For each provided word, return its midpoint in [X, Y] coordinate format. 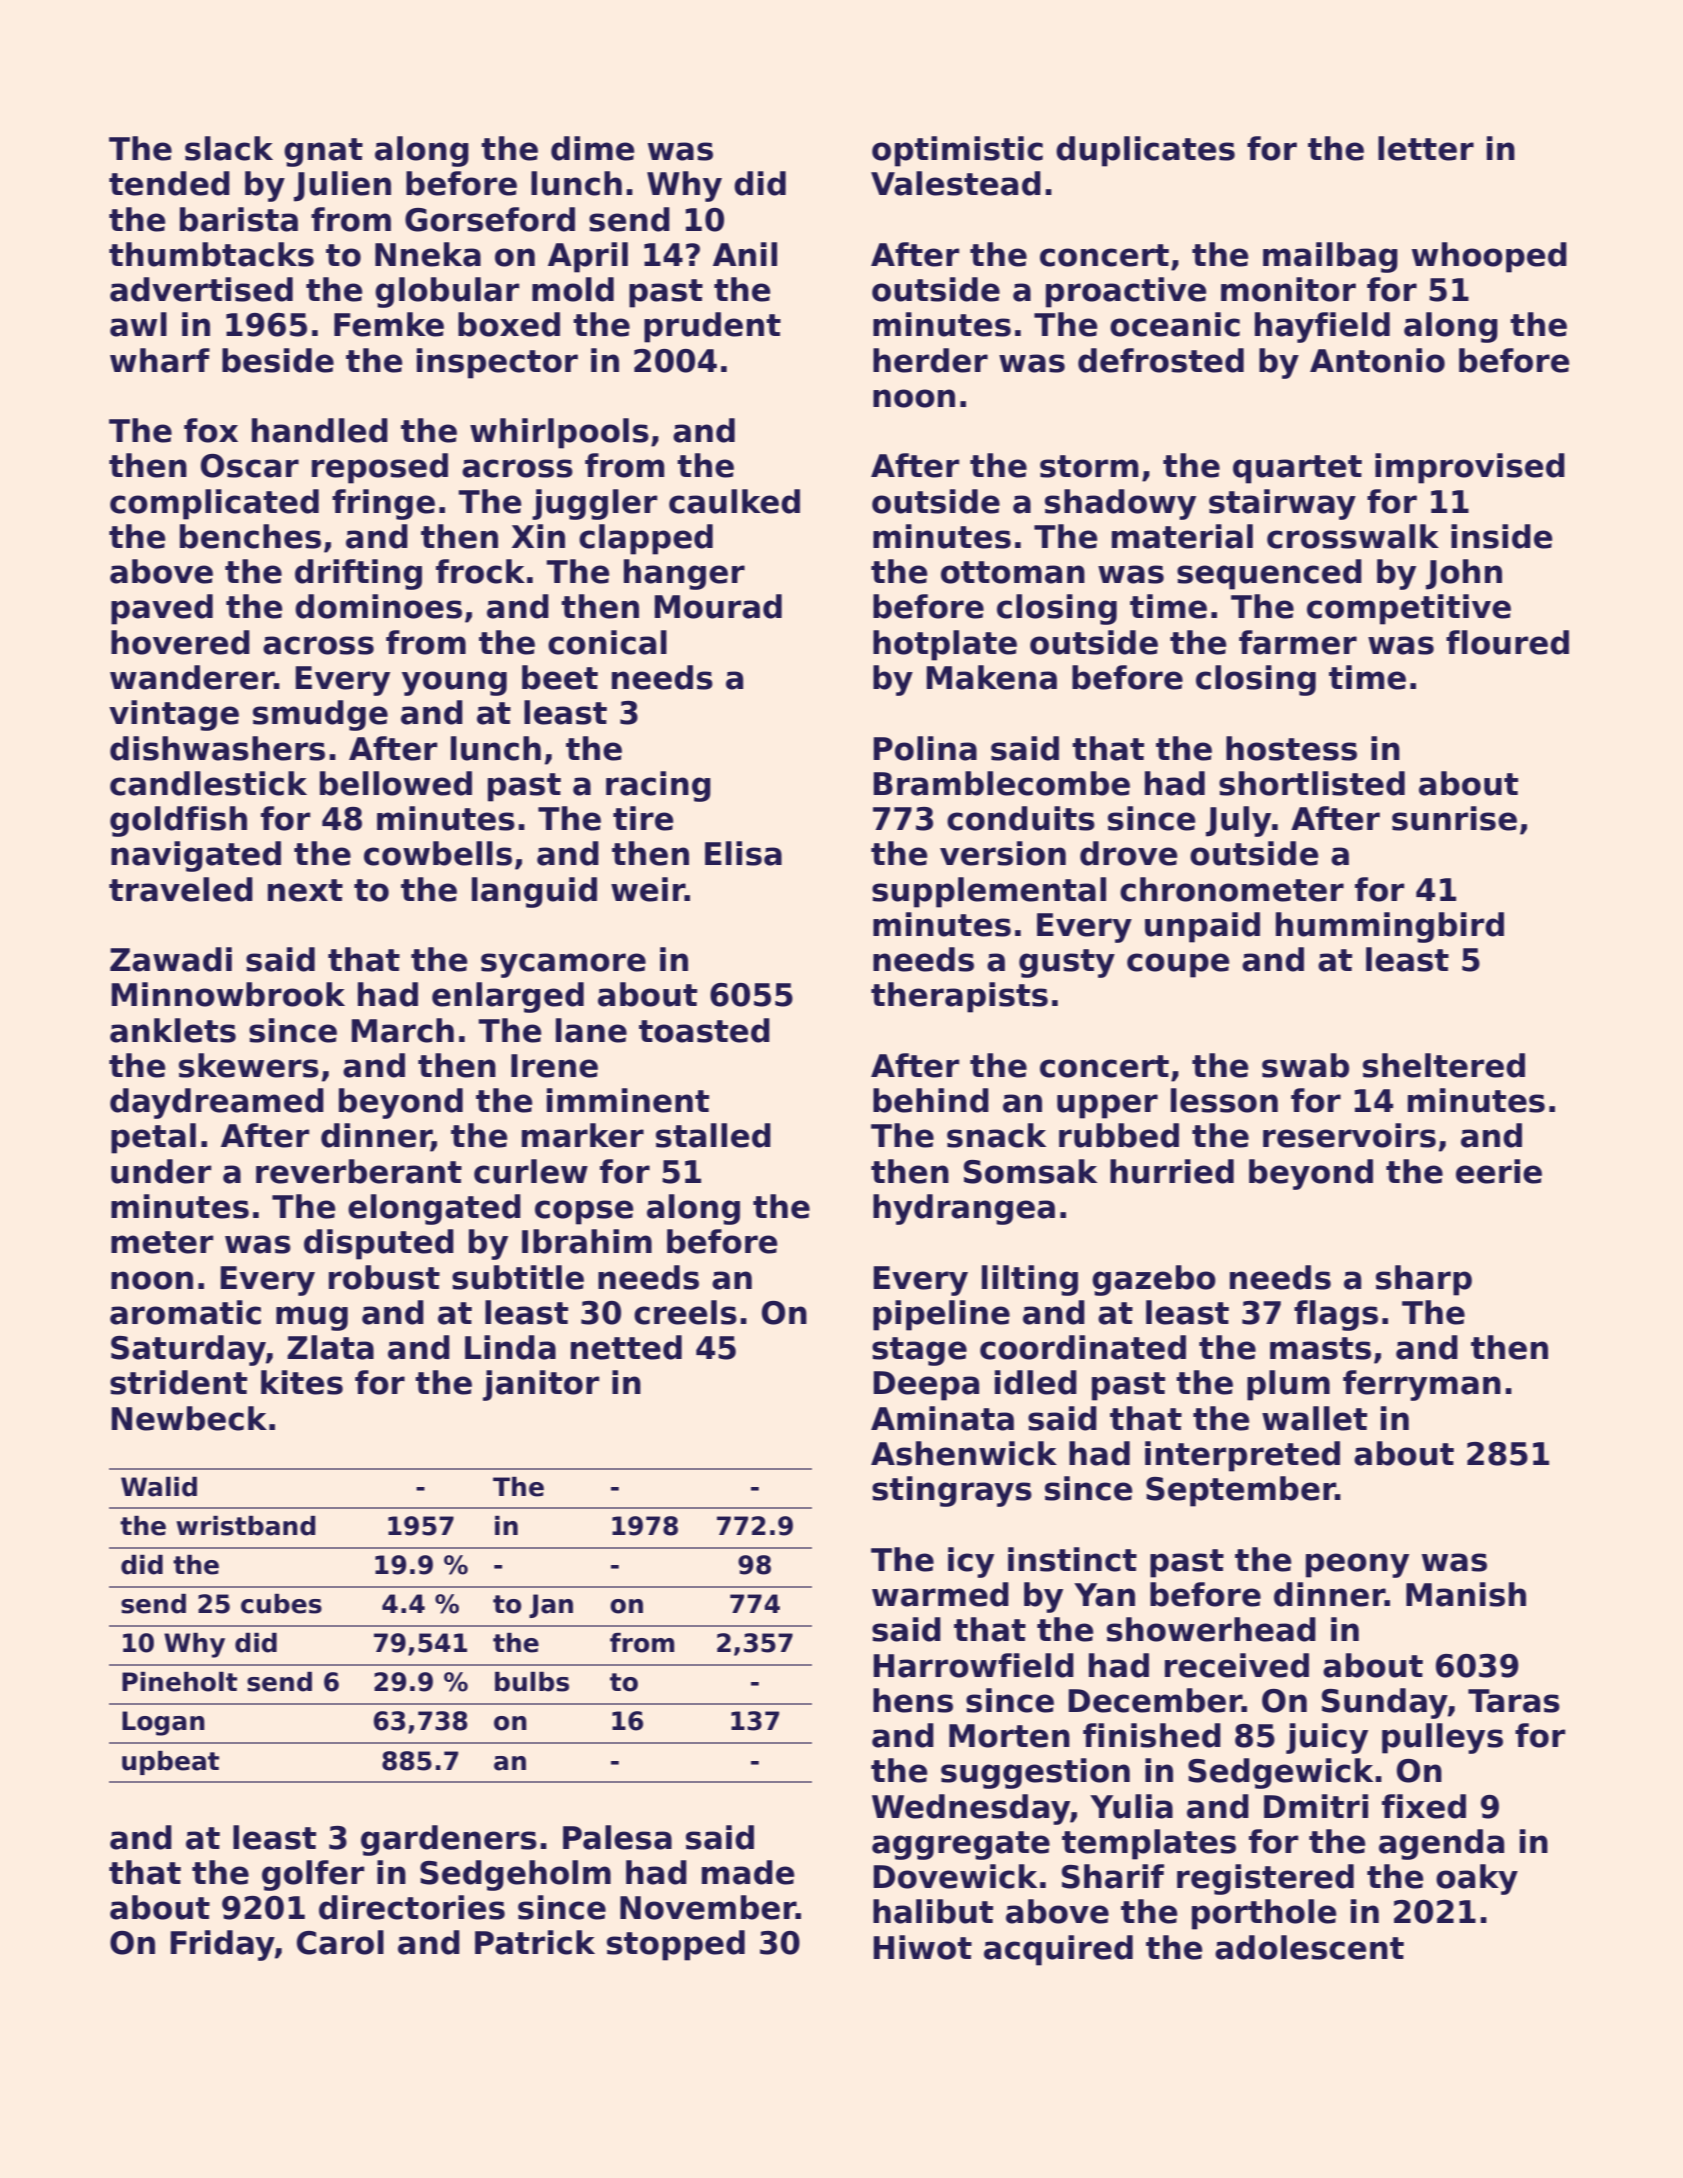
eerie [1499, 1171]
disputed [379, 1244]
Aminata [942, 1418]
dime [592, 148]
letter [1426, 148]
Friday [223, 1945]
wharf [160, 360]
